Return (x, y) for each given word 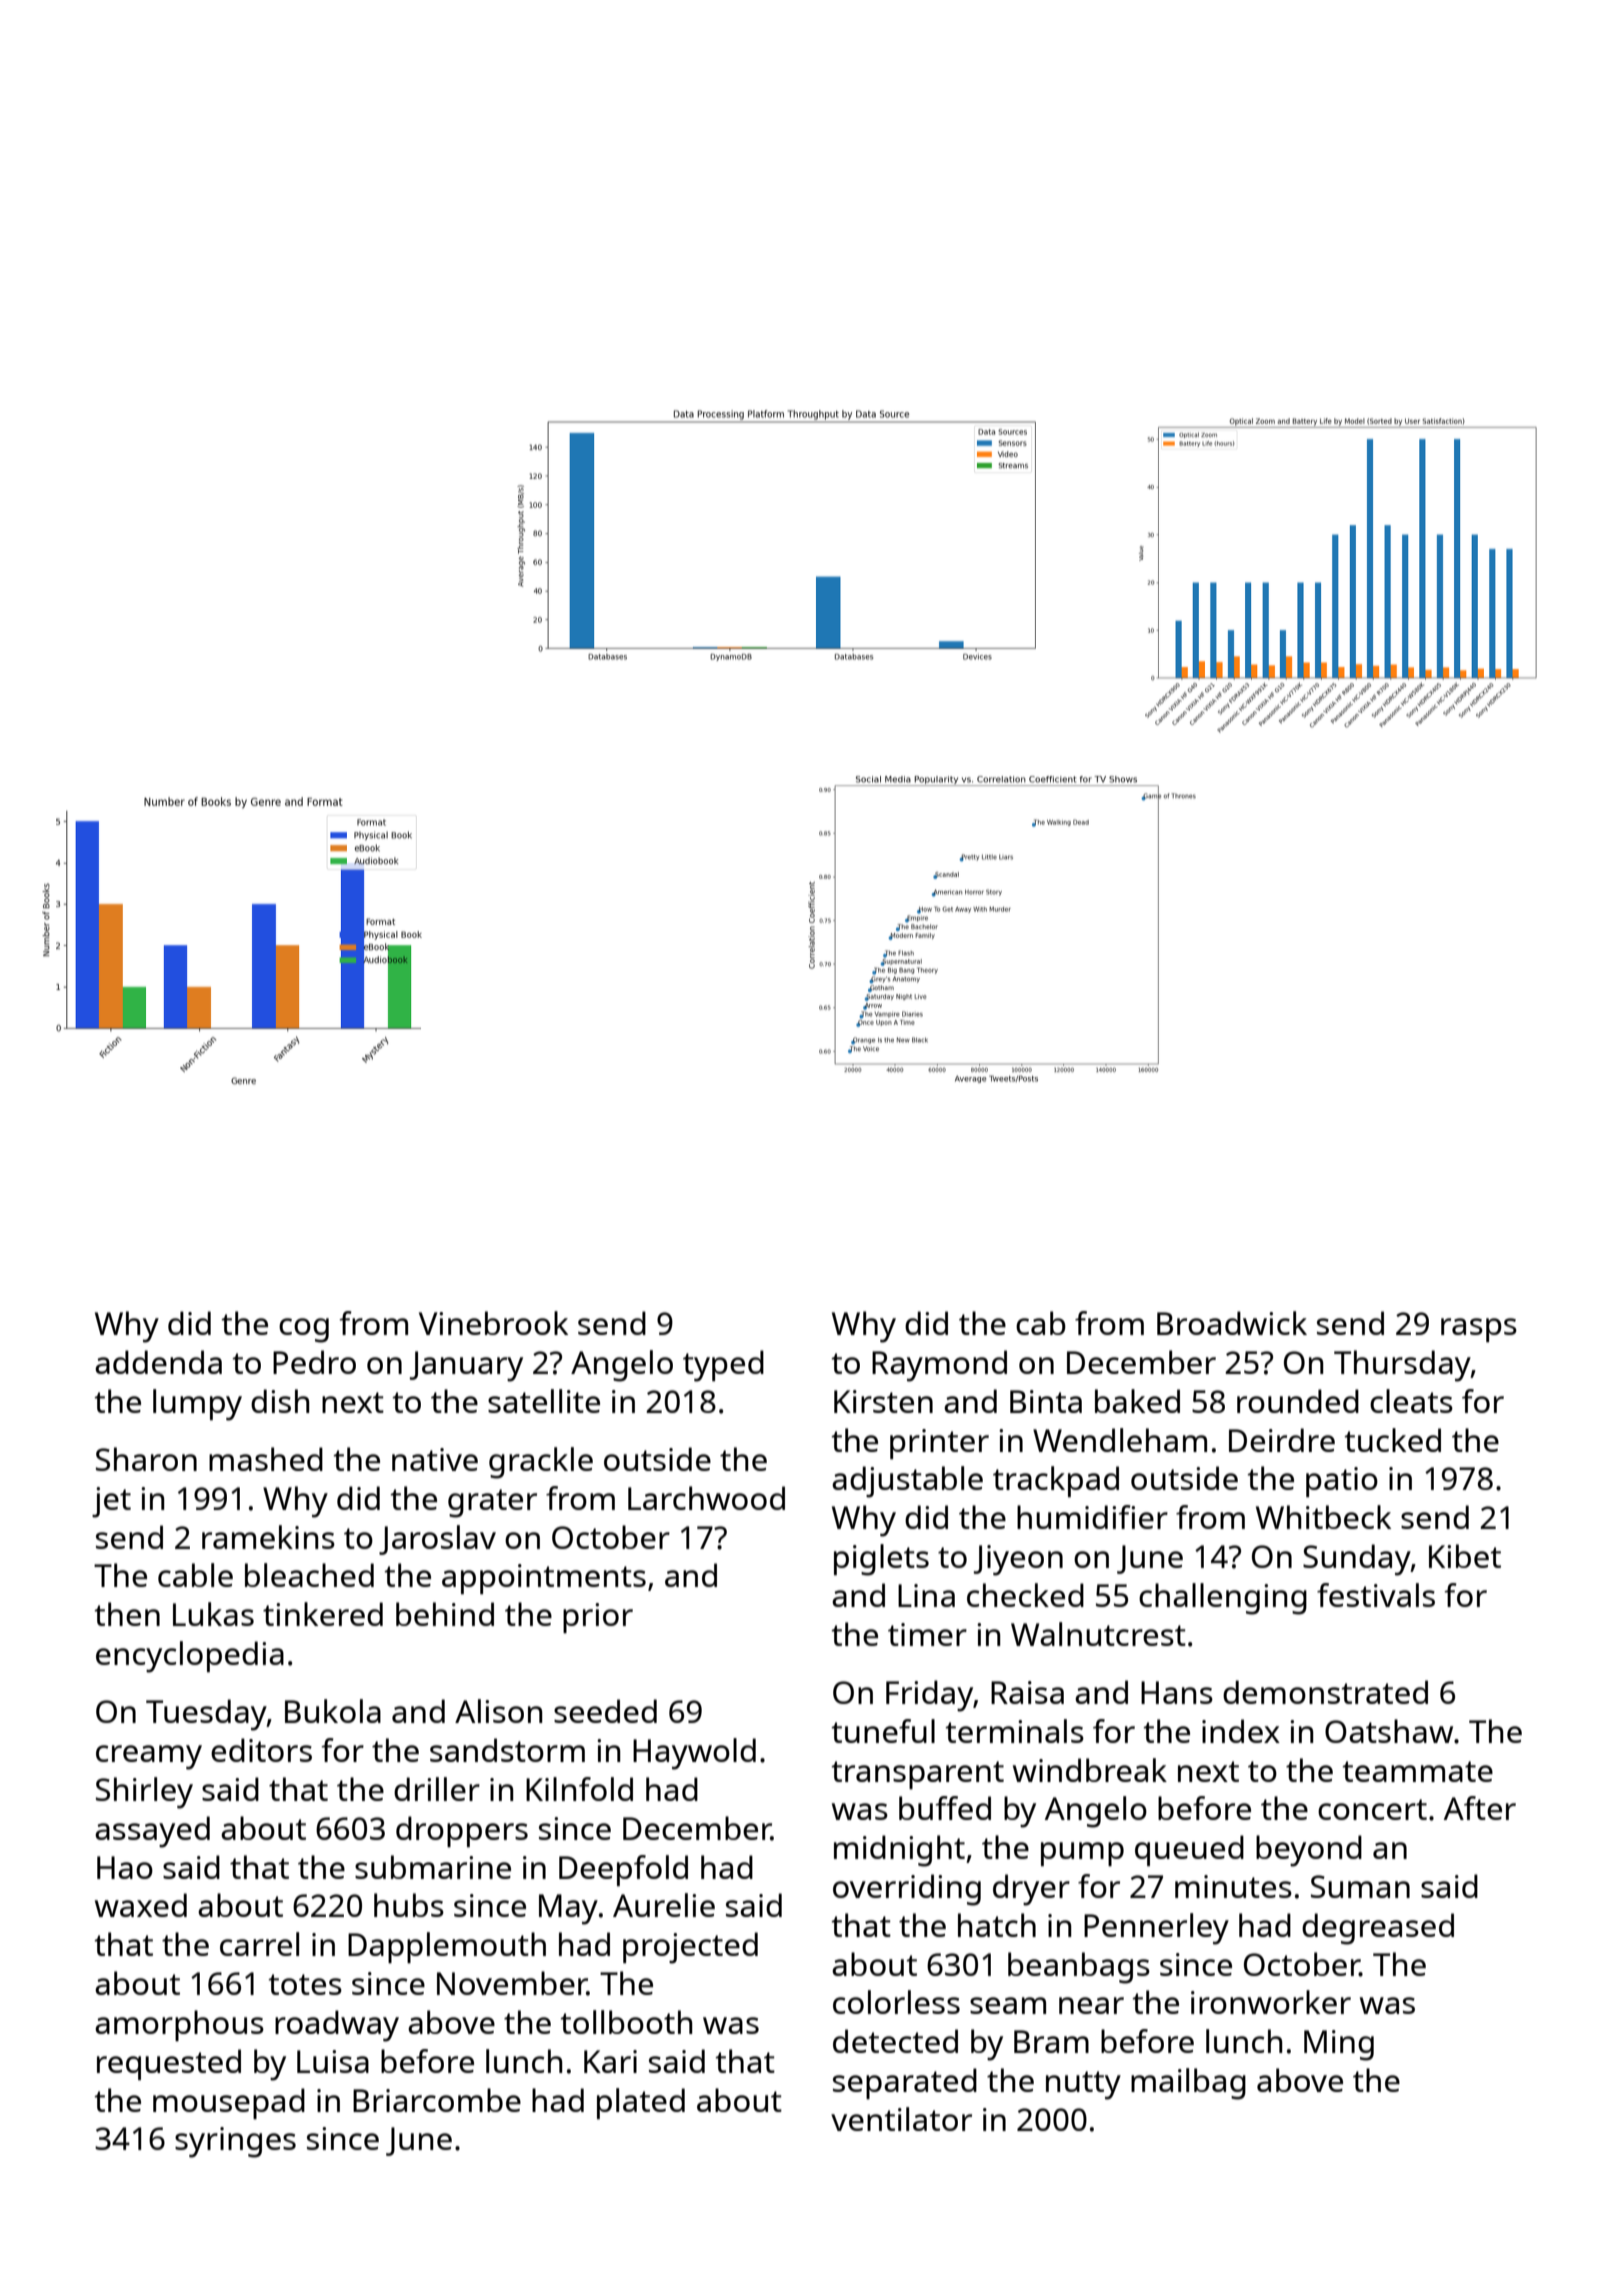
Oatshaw (1389, 1731)
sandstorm (507, 1750)
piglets (881, 1560)
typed (723, 1366)
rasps (1479, 1330)
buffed (945, 1808)
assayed (152, 1832)
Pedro (314, 1362)
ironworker (1271, 2002)
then (127, 1614)
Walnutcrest (1098, 1634)
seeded (605, 1711)
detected (895, 2041)
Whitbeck (1323, 1517)
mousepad (229, 2103)
